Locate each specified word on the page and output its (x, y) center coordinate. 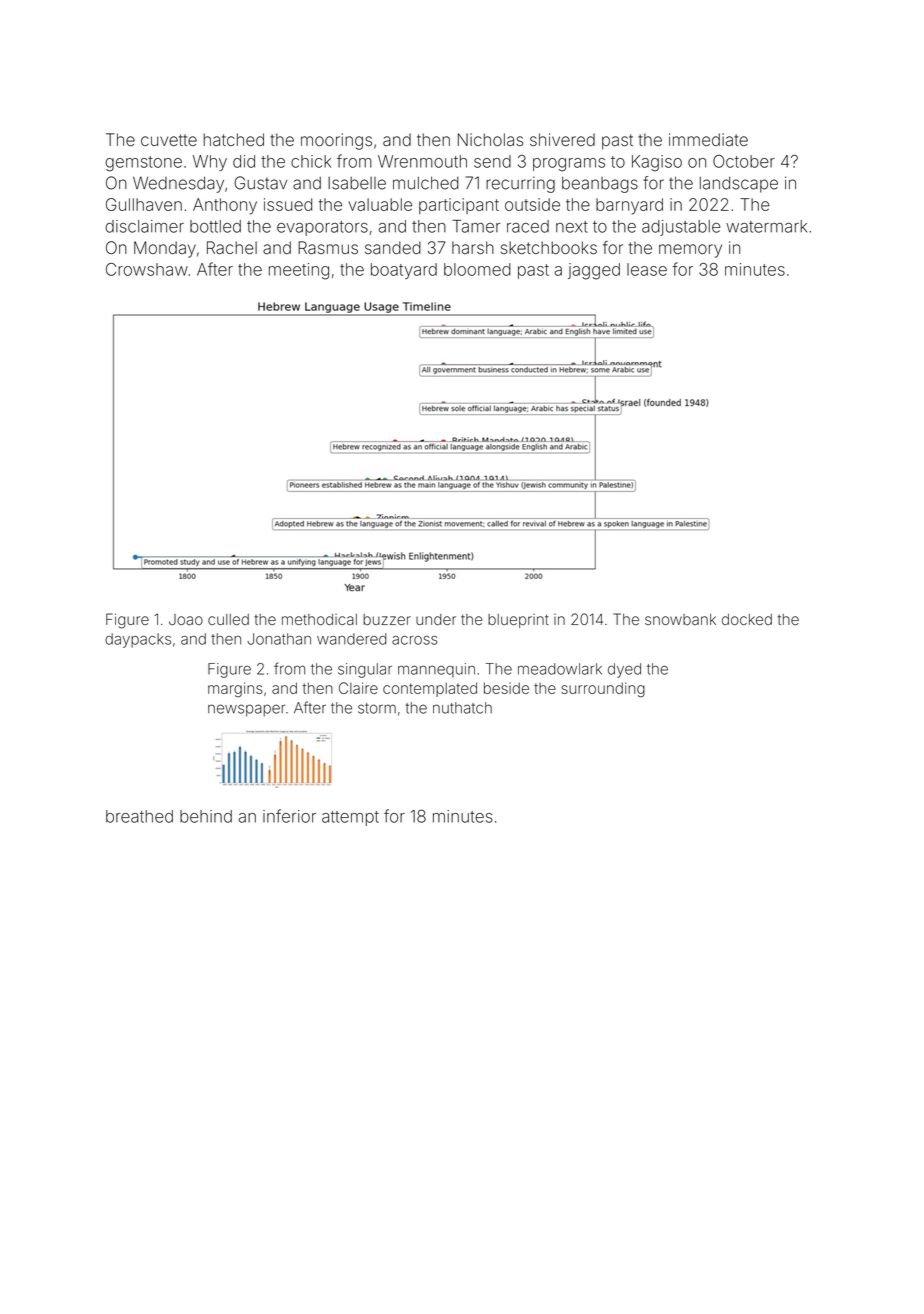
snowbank (680, 619)
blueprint (518, 621)
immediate (708, 139)
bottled (215, 226)
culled (228, 619)
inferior (289, 816)
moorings (336, 141)
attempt (350, 818)
